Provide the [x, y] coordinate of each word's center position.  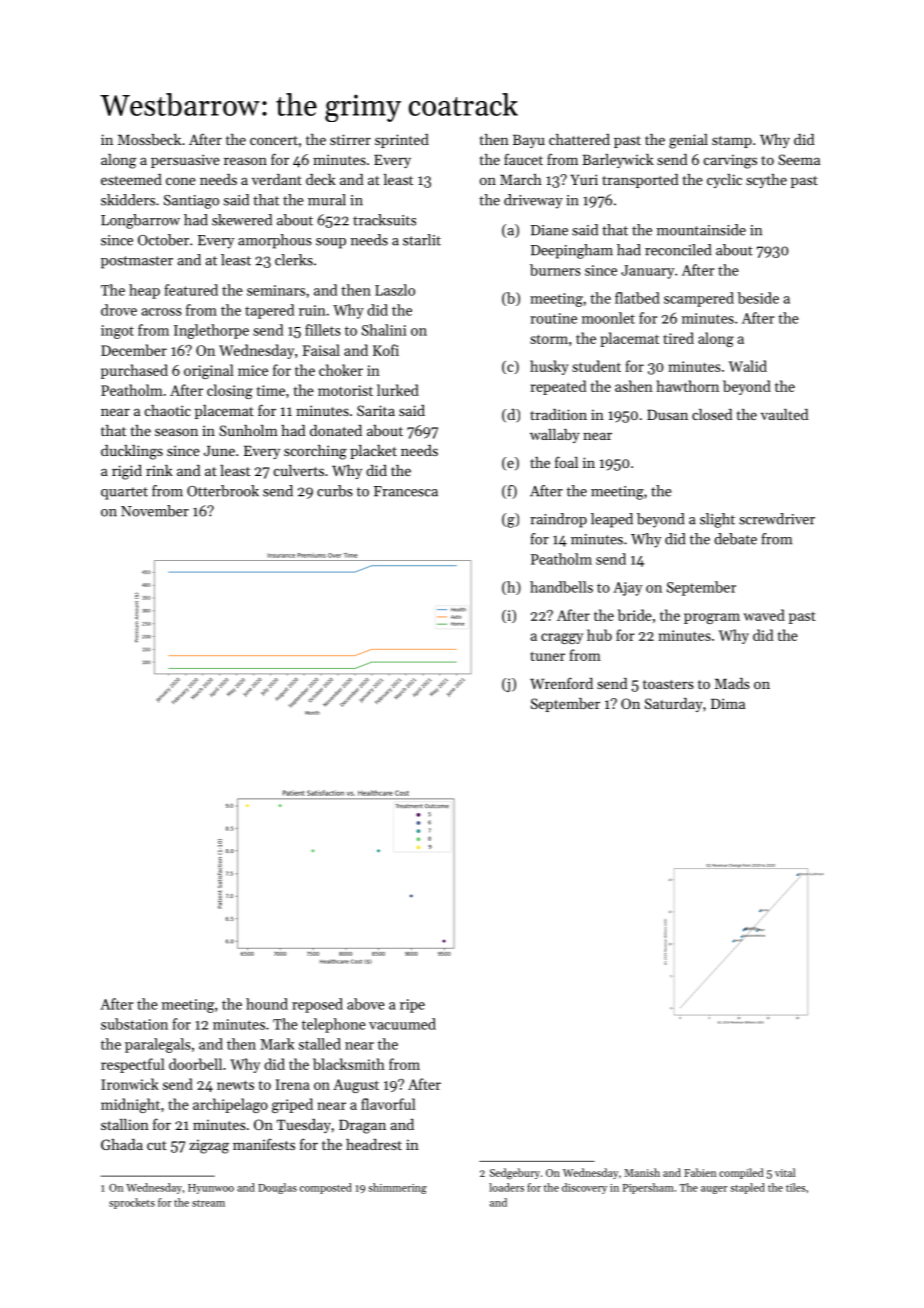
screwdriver [777, 519]
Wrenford [561, 683]
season [176, 432]
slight [717, 520]
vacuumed [402, 1024]
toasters [668, 684]
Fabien [700, 1172]
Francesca [406, 491]
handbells [561, 587]
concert [274, 140]
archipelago [230, 1105]
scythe [766, 181]
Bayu [529, 141]
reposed [317, 1005]
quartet [124, 493]
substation [134, 1024]
